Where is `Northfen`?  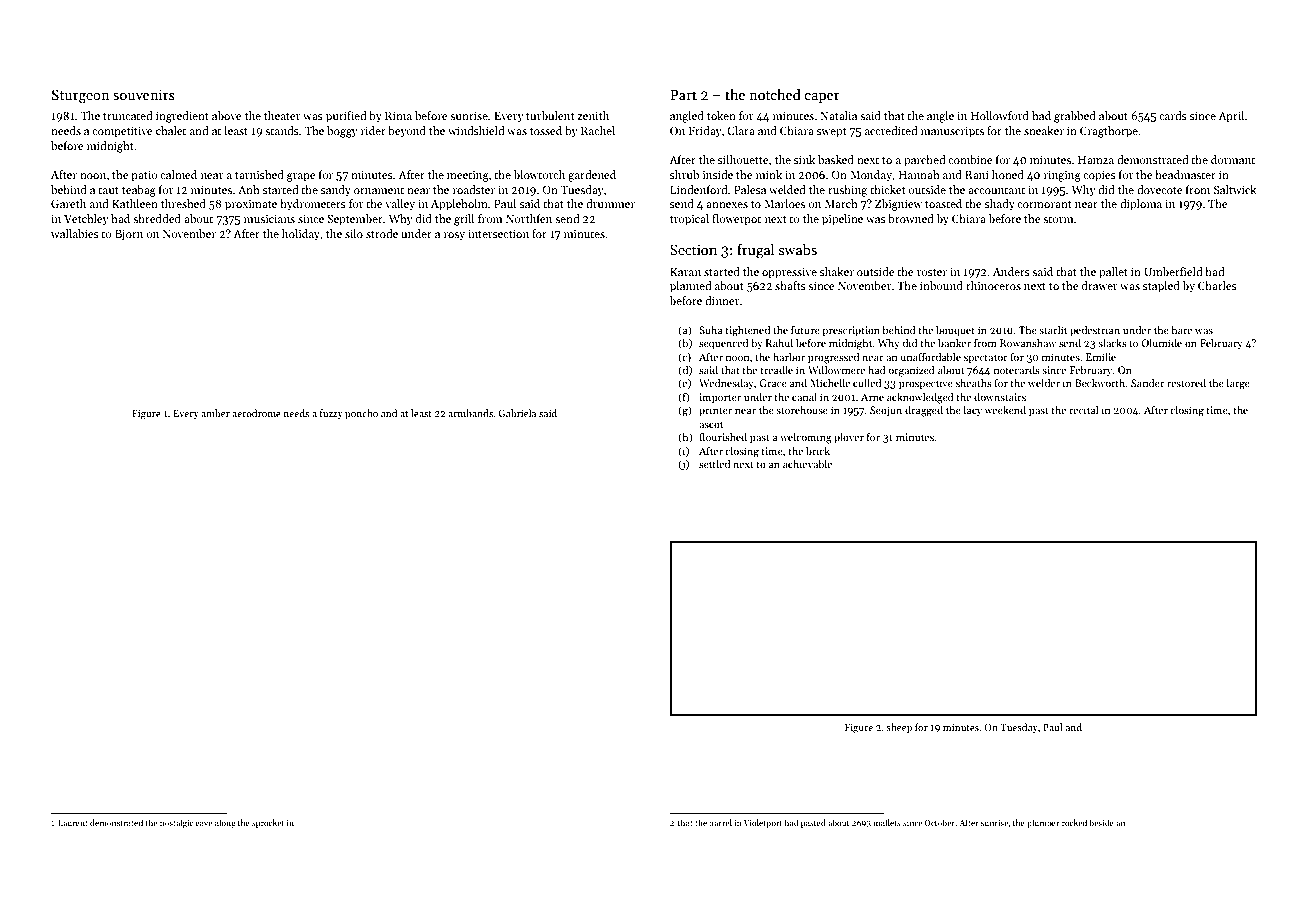 Northfen is located at coordinates (529, 218).
